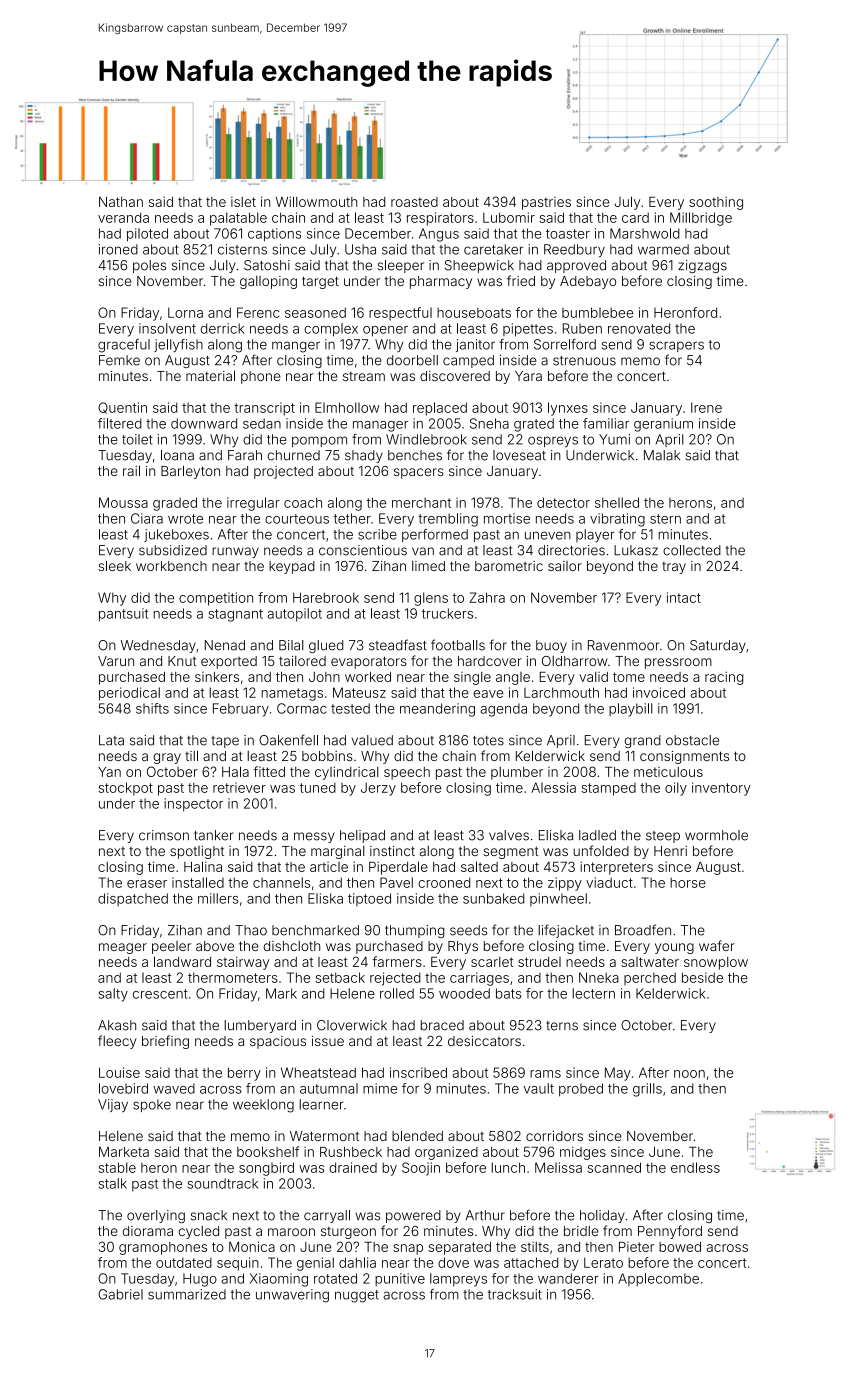 The image size is (849, 1400). I want to click on scrapers, so click(676, 346).
